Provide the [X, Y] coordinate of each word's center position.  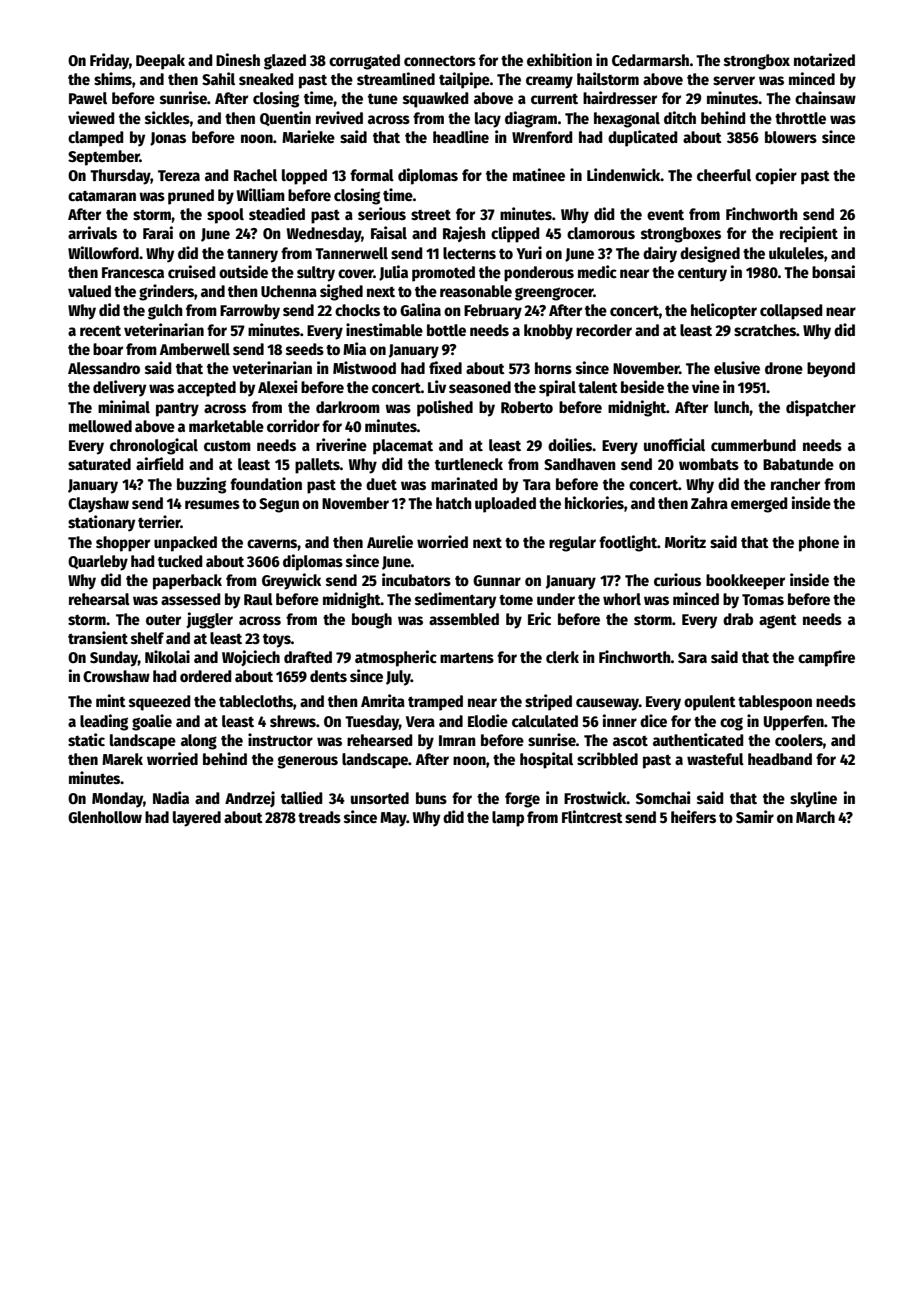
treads [319, 817]
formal [372, 175]
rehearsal [99, 599]
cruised [192, 272]
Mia [354, 348]
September [104, 158]
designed [710, 254]
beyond [831, 370]
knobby [548, 332]
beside [642, 387]
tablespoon [775, 703]
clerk [562, 657]
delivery [119, 388]
